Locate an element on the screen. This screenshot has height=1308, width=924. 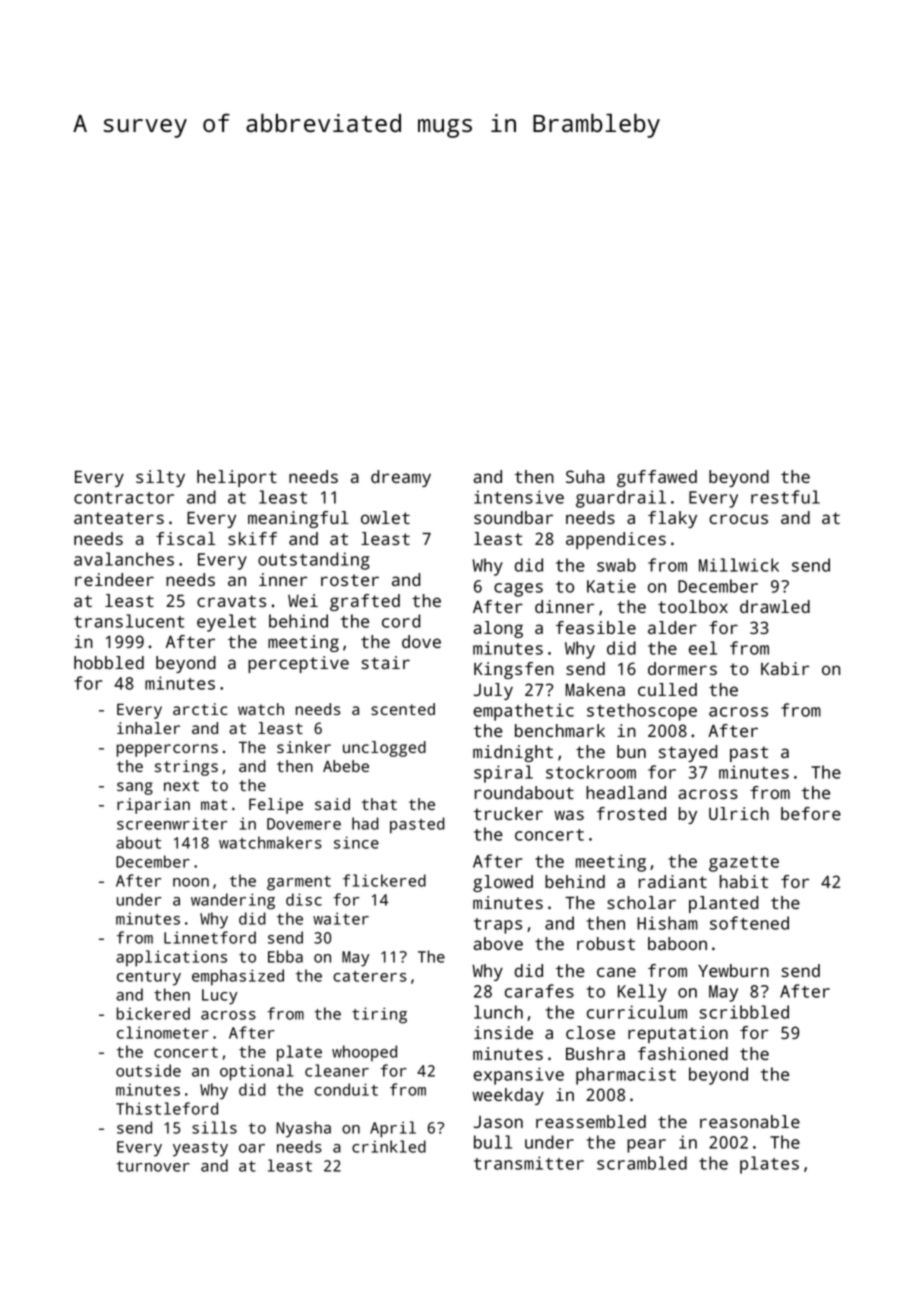
reindeer is located at coordinates (114, 579).
